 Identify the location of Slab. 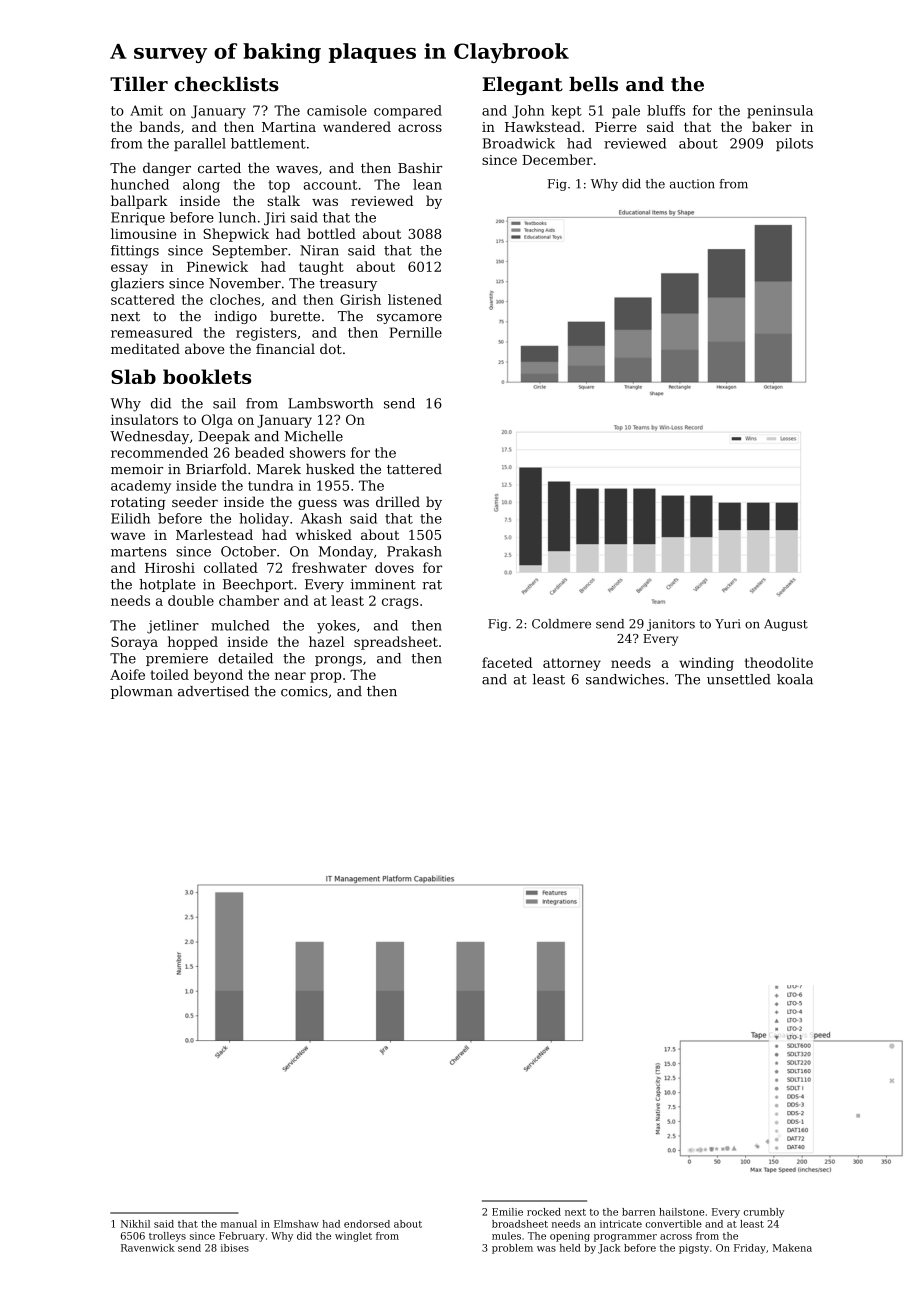
(133, 376).
